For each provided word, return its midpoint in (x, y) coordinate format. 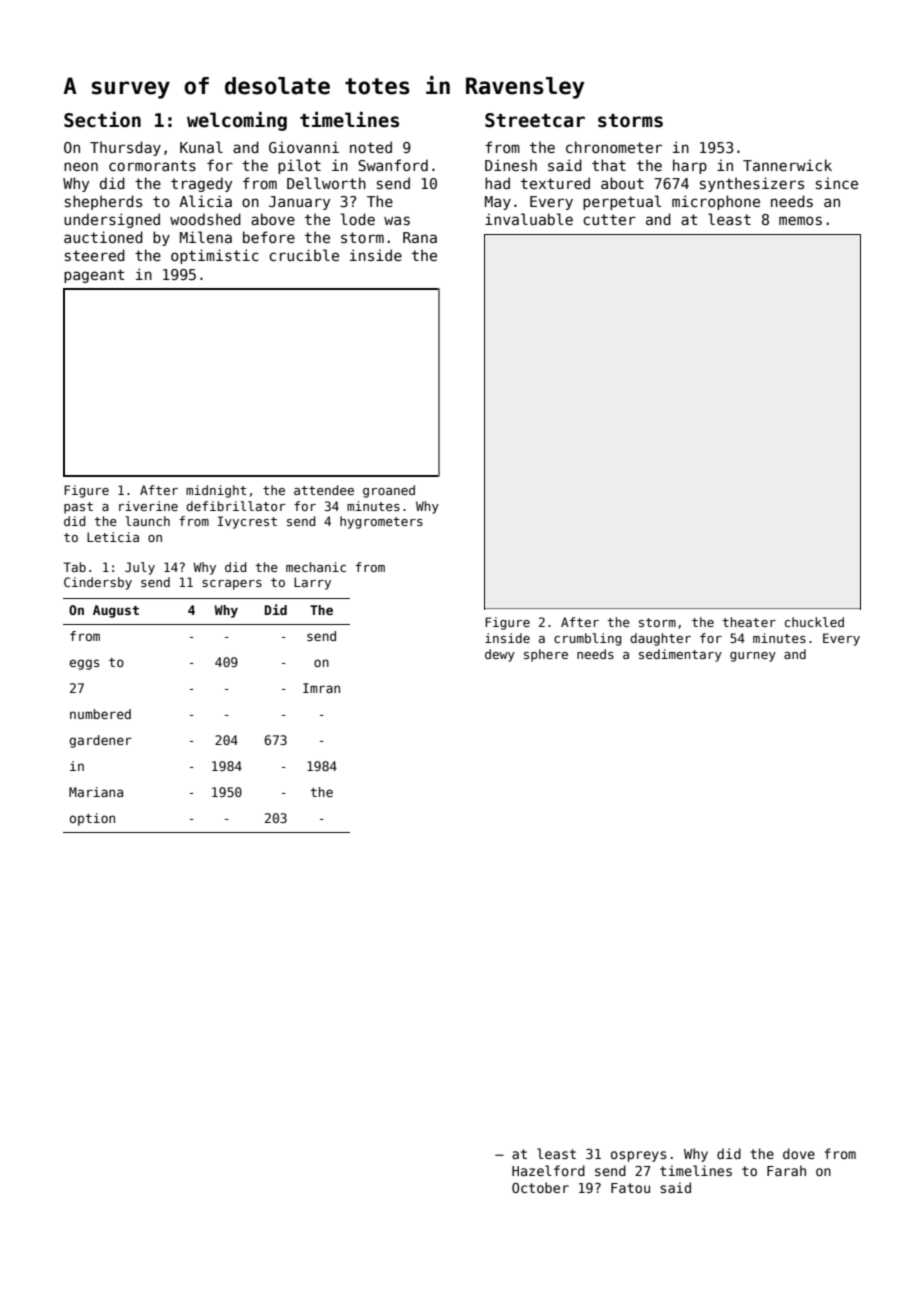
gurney (753, 657)
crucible (304, 255)
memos (800, 220)
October (540, 1187)
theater (749, 622)
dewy (500, 655)
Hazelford (548, 1170)
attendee (324, 490)
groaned (389, 491)
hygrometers (381, 522)
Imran (321, 688)
